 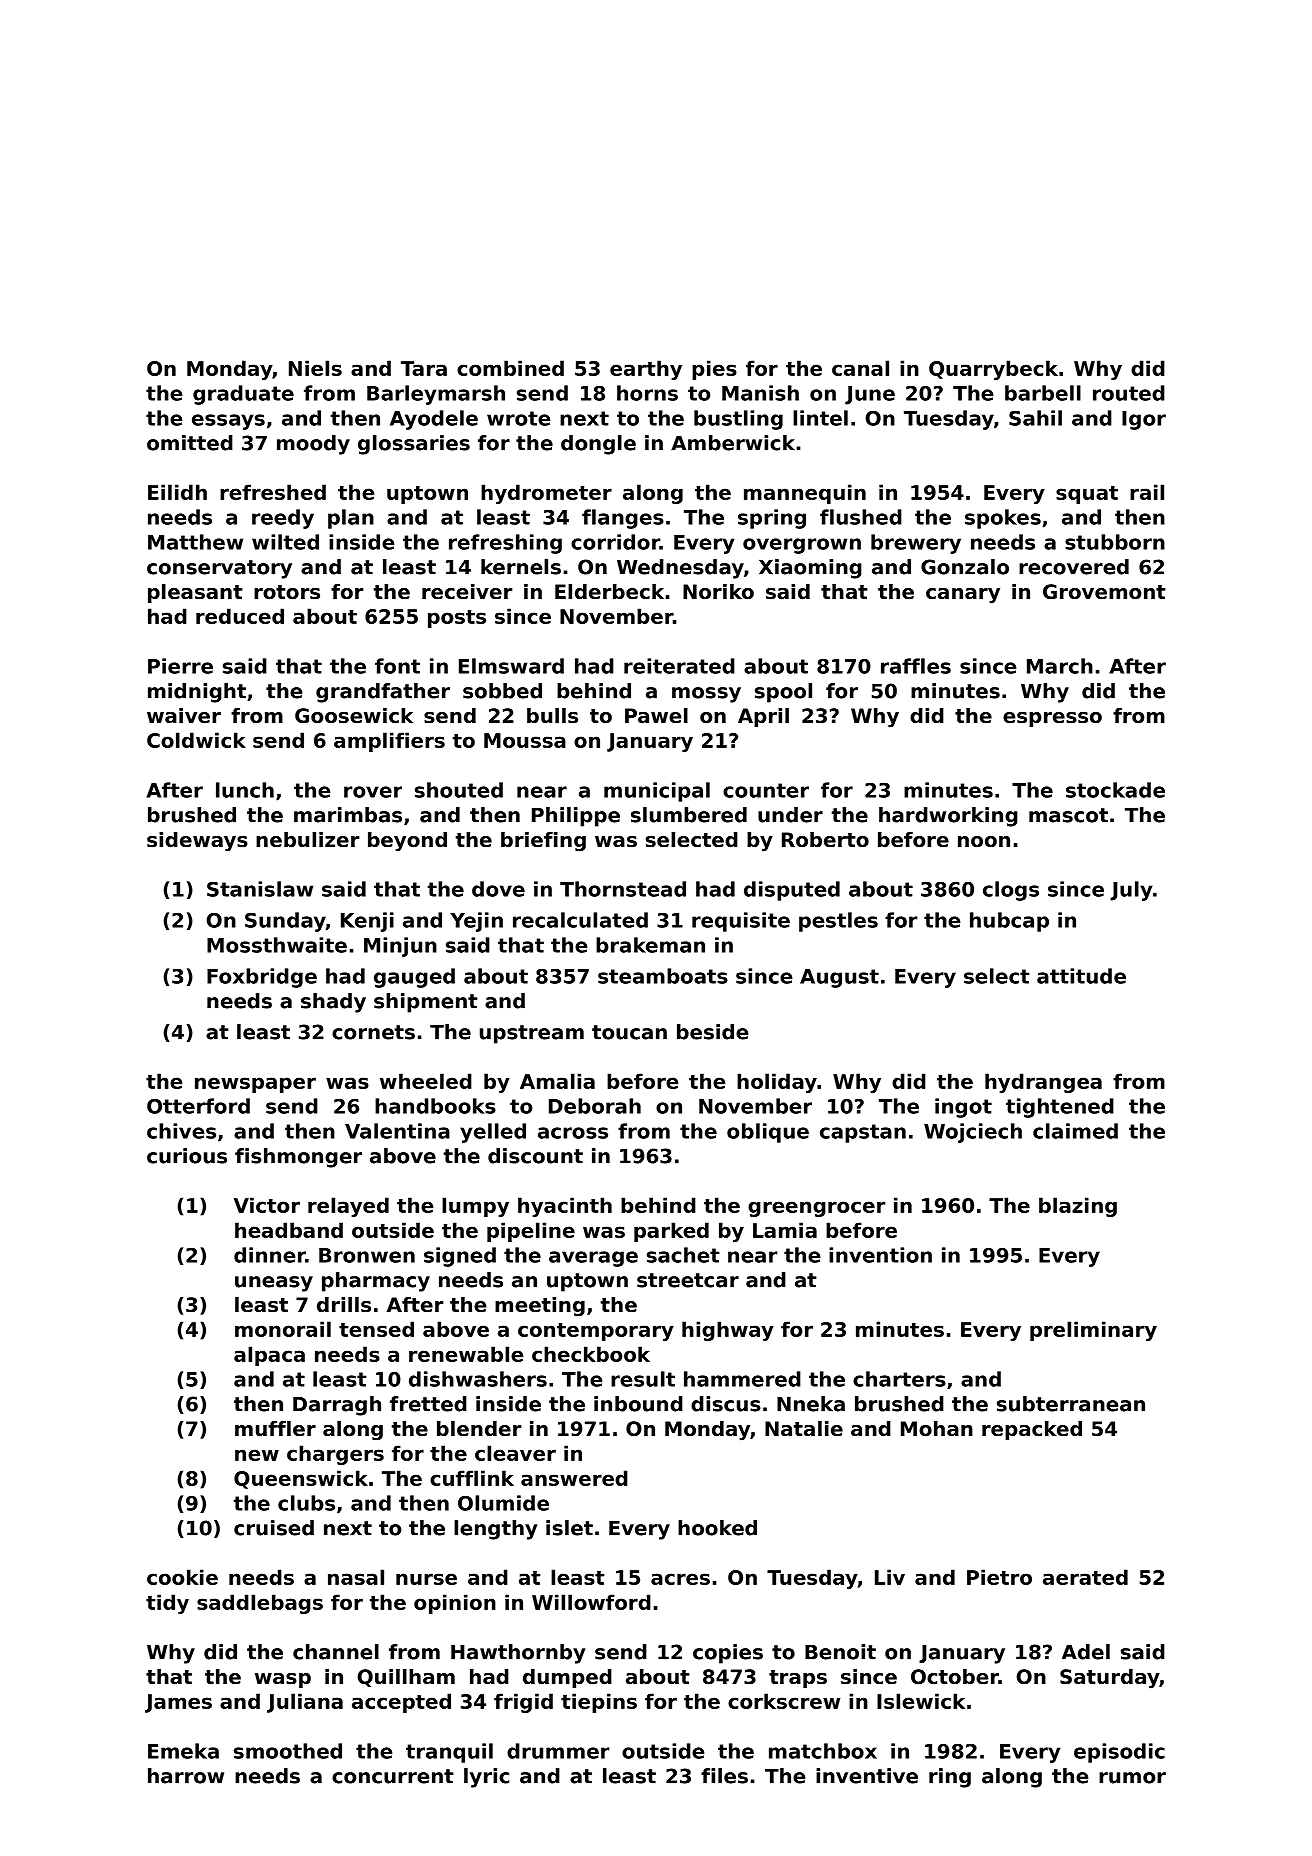 What do you see at coordinates (389, 742) in the screenshot?
I see `amplifiers` at bounding box center [389, 742].
